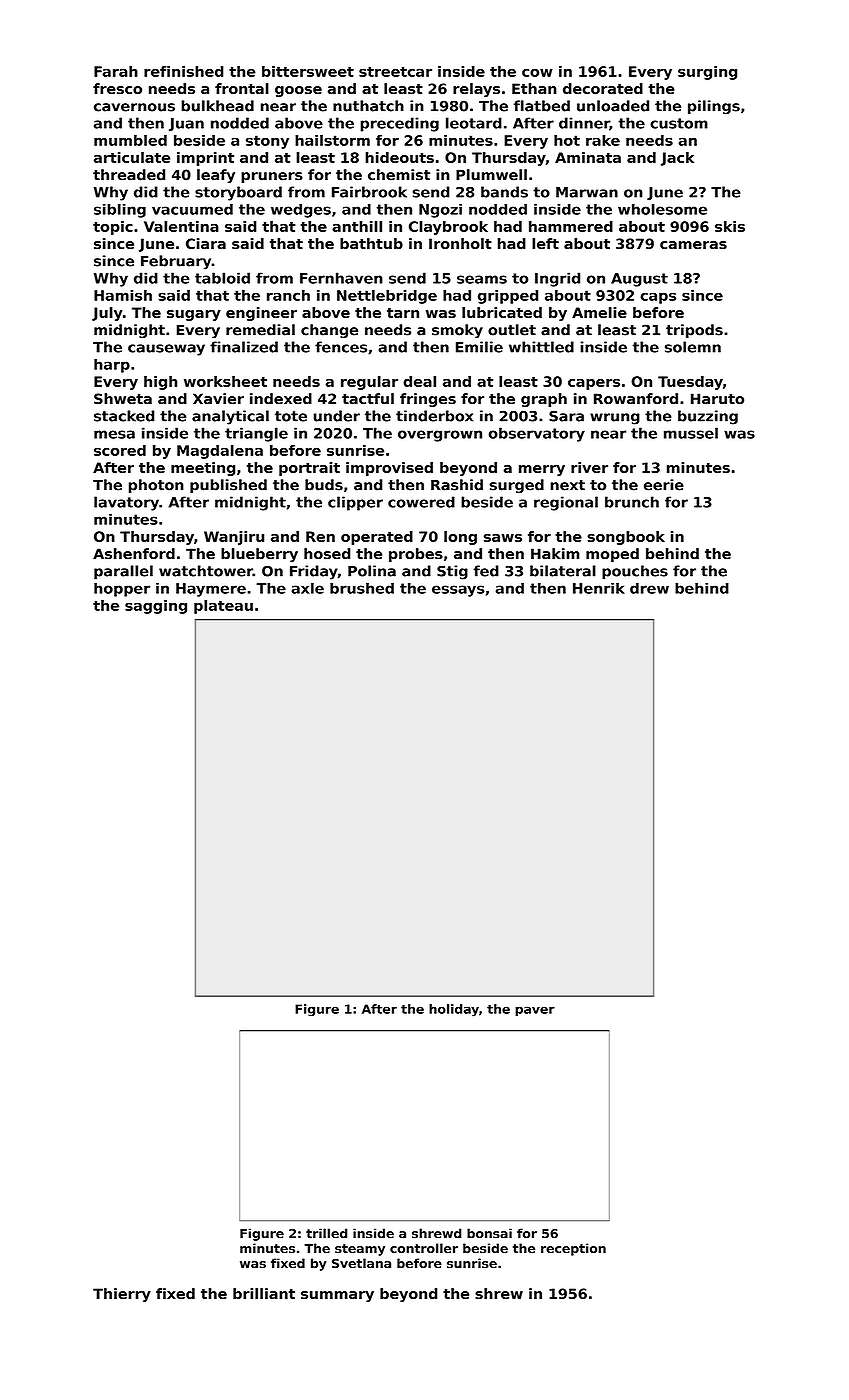 This page has height=1400, width=849. I want to click on paver, so click(535, 1011).
